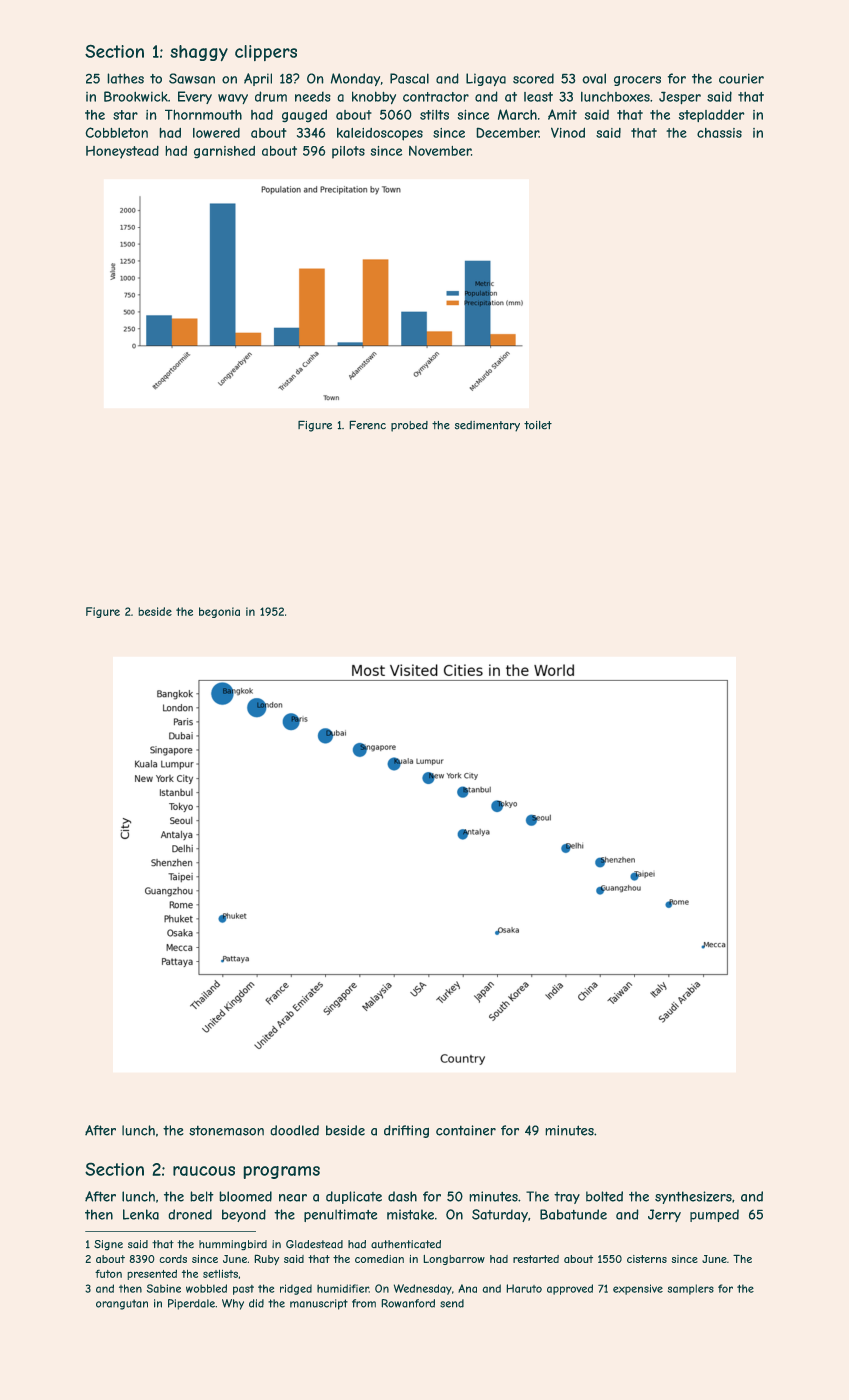  What do you see at coordinates (714, 1215) in the image?
I see `pumped` at bounding box center [714, 1215].
